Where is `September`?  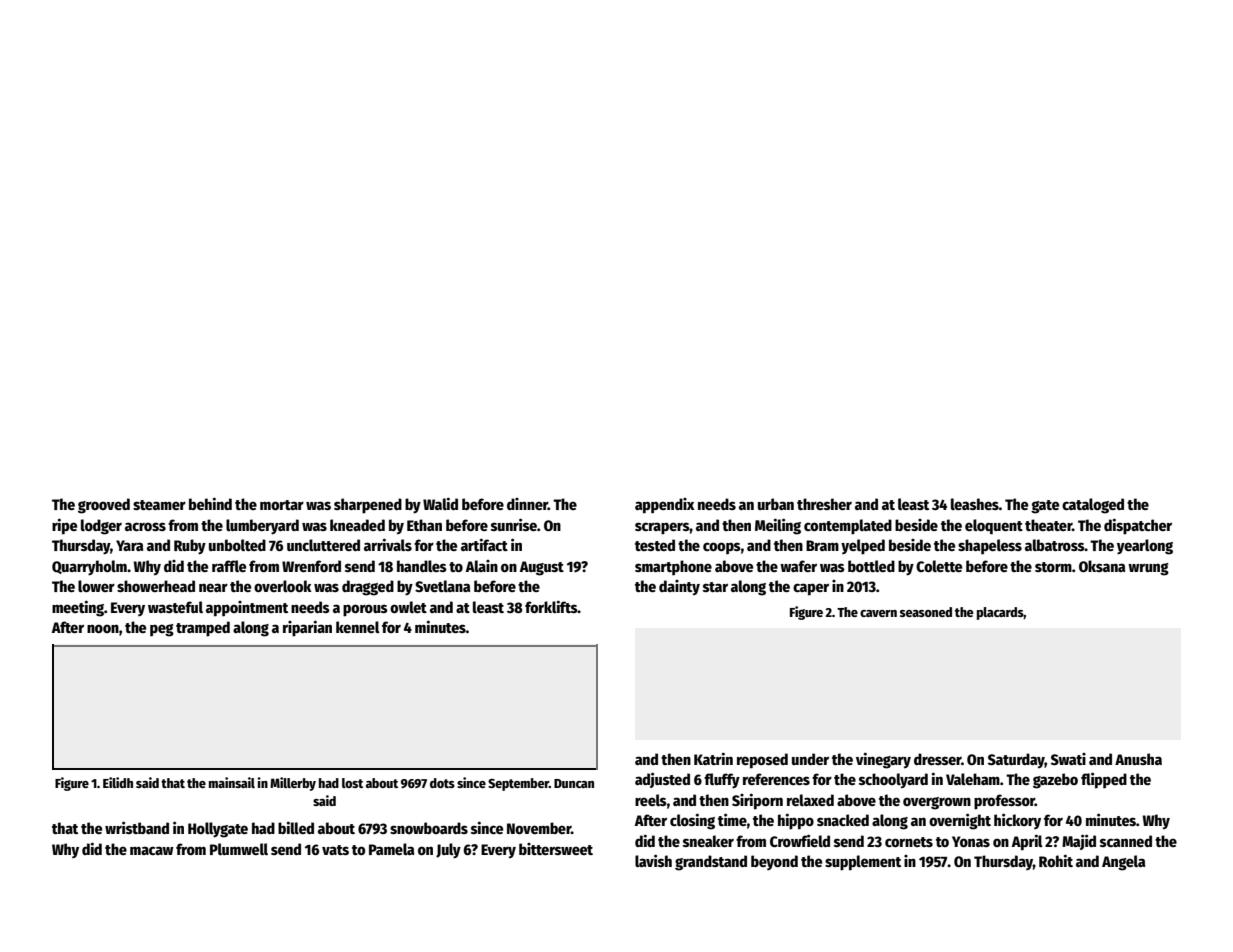
September is located at coordinates (518, 784).
